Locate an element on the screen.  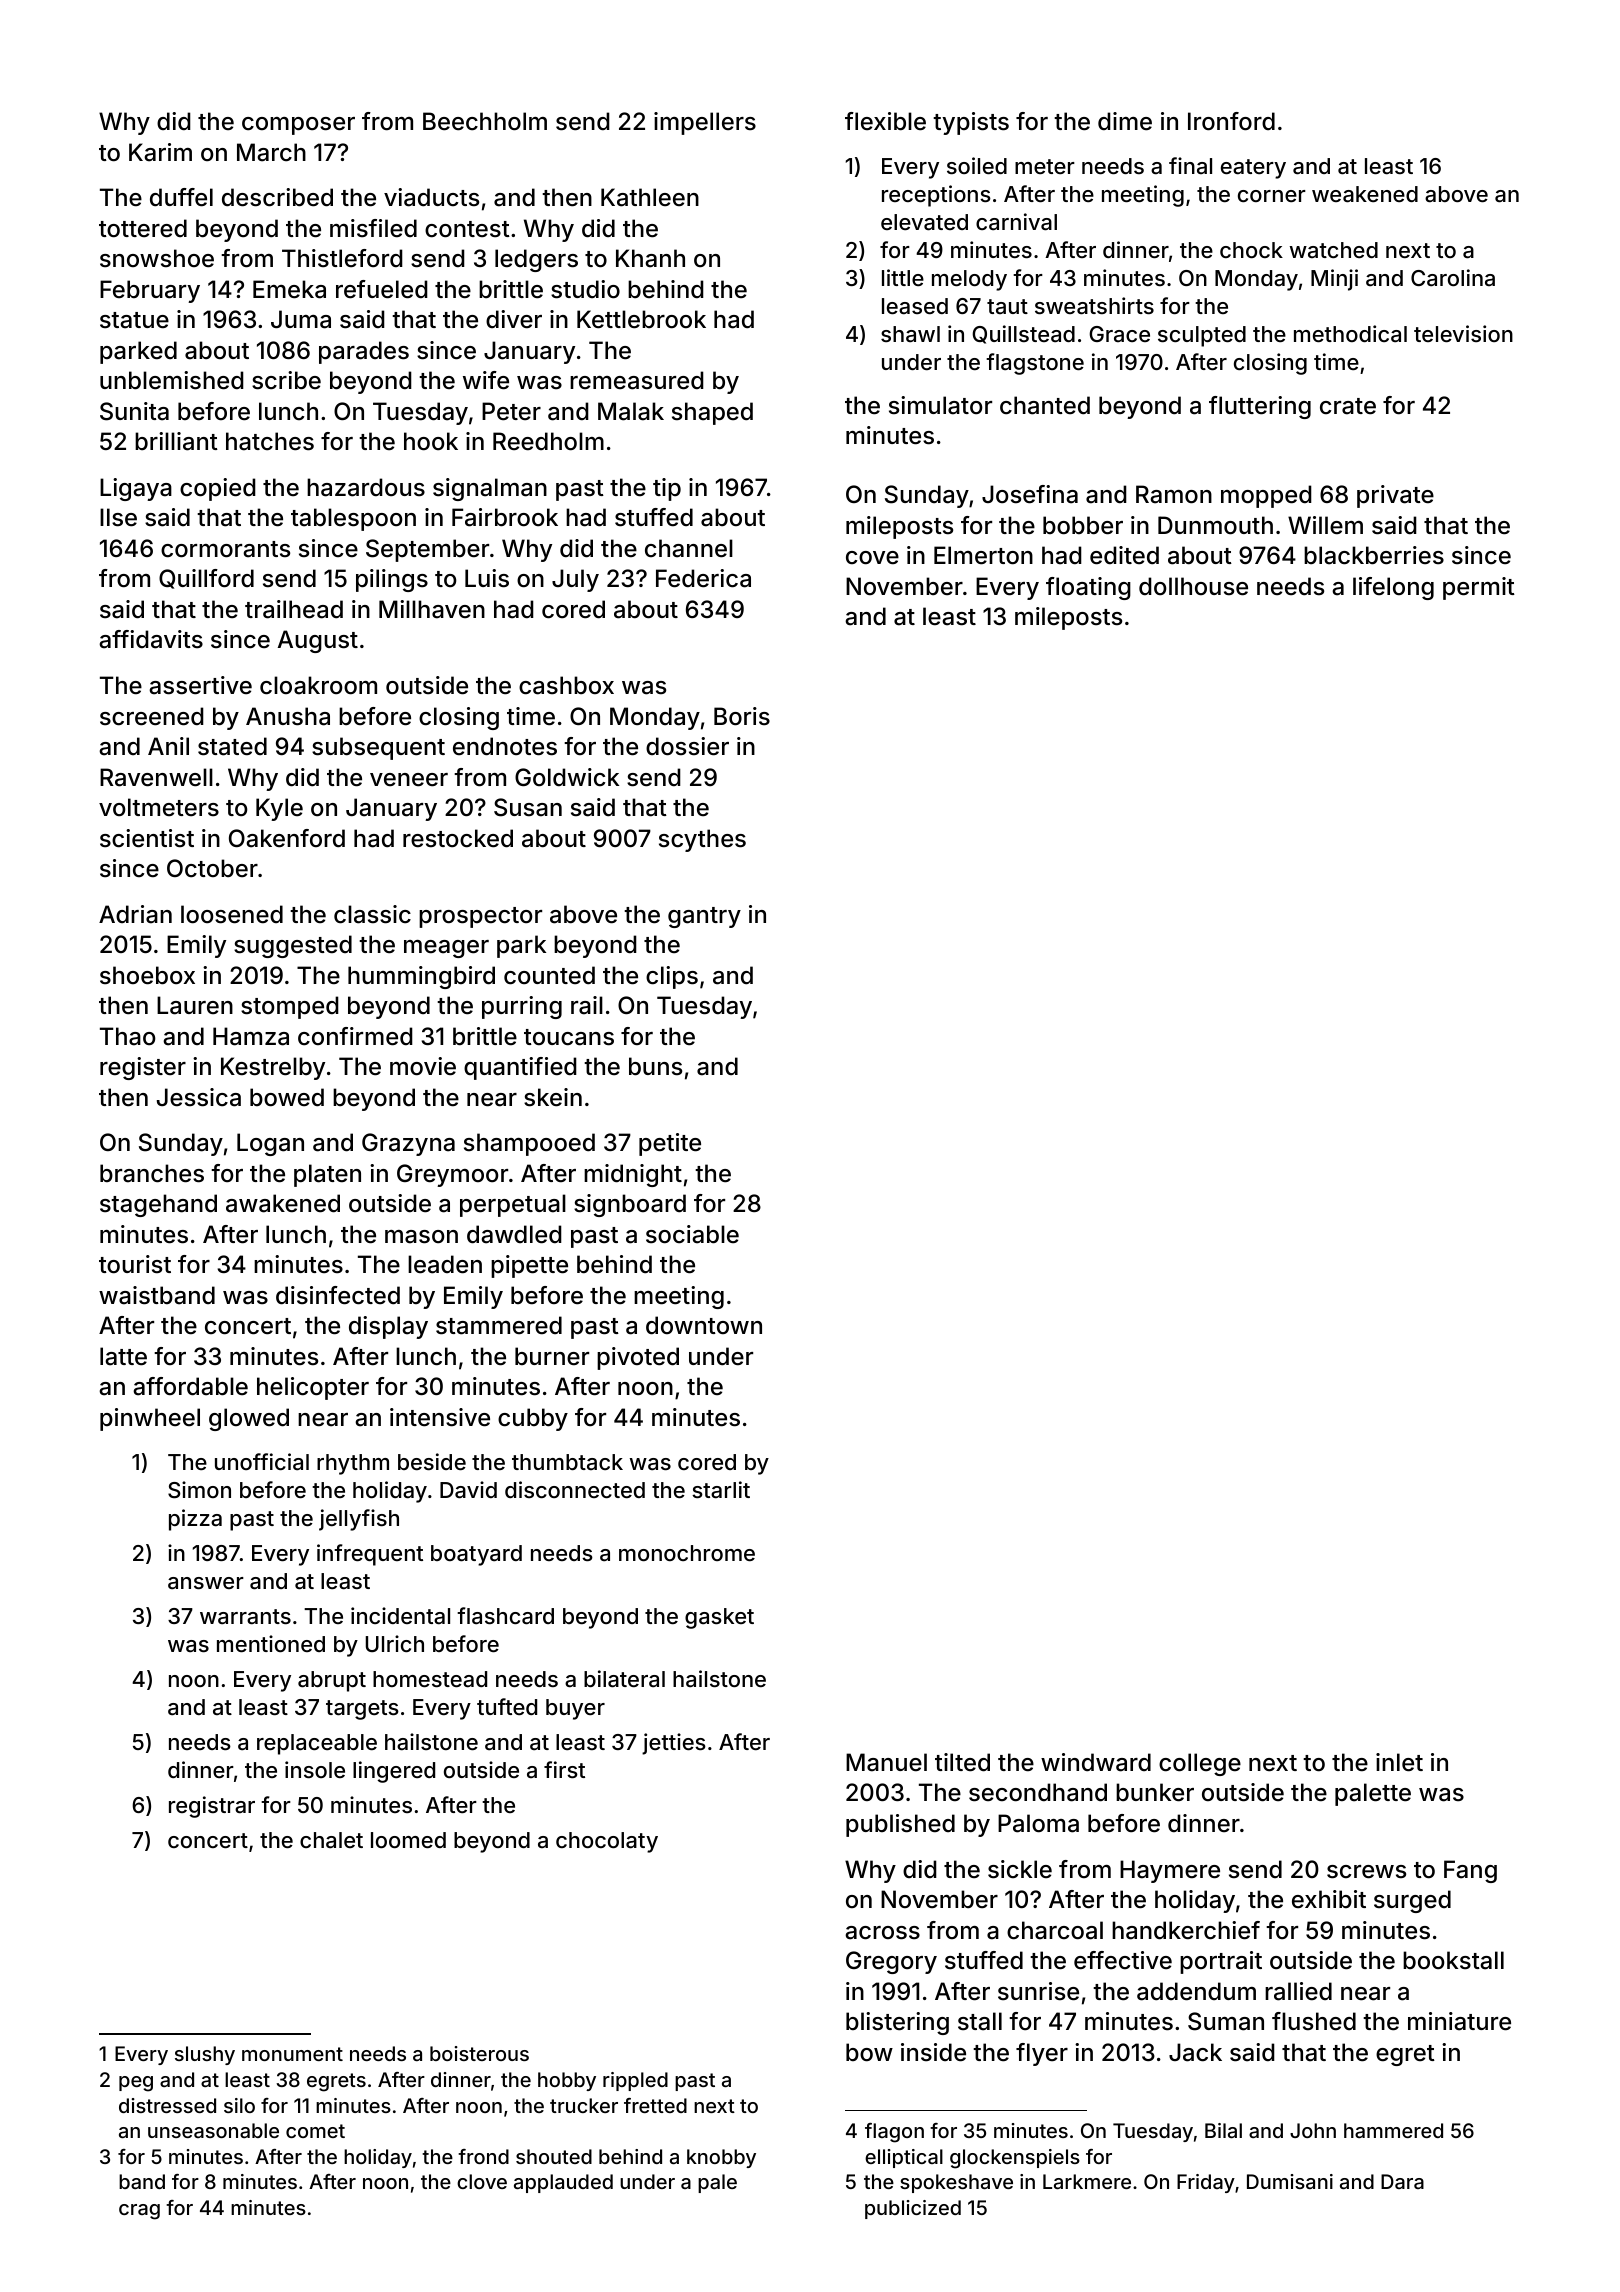
petite is located at coordinates (670, 1144).
